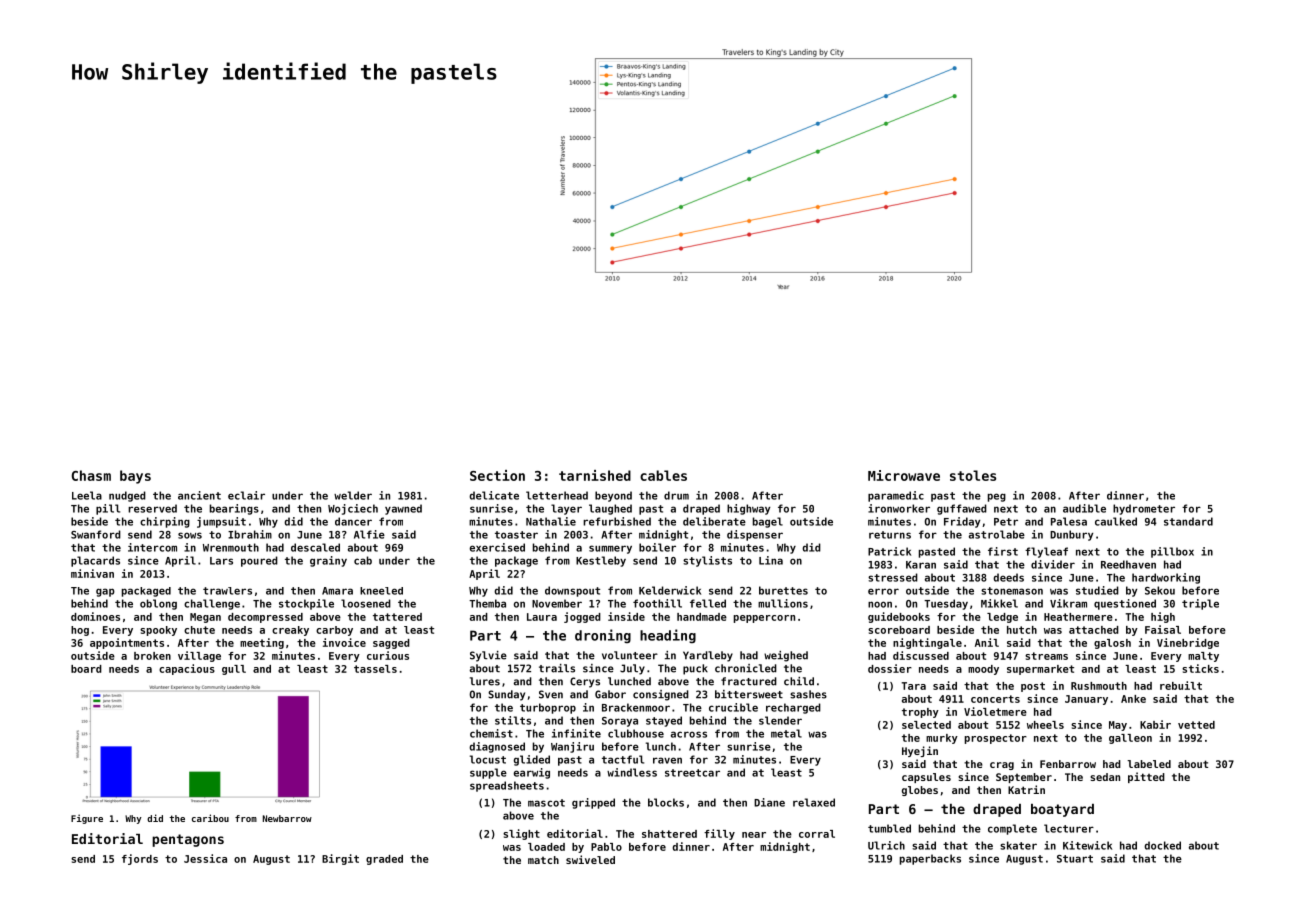 This image has width=1308, height=924. I want to click on Newbarrow, so click(287, 818).
